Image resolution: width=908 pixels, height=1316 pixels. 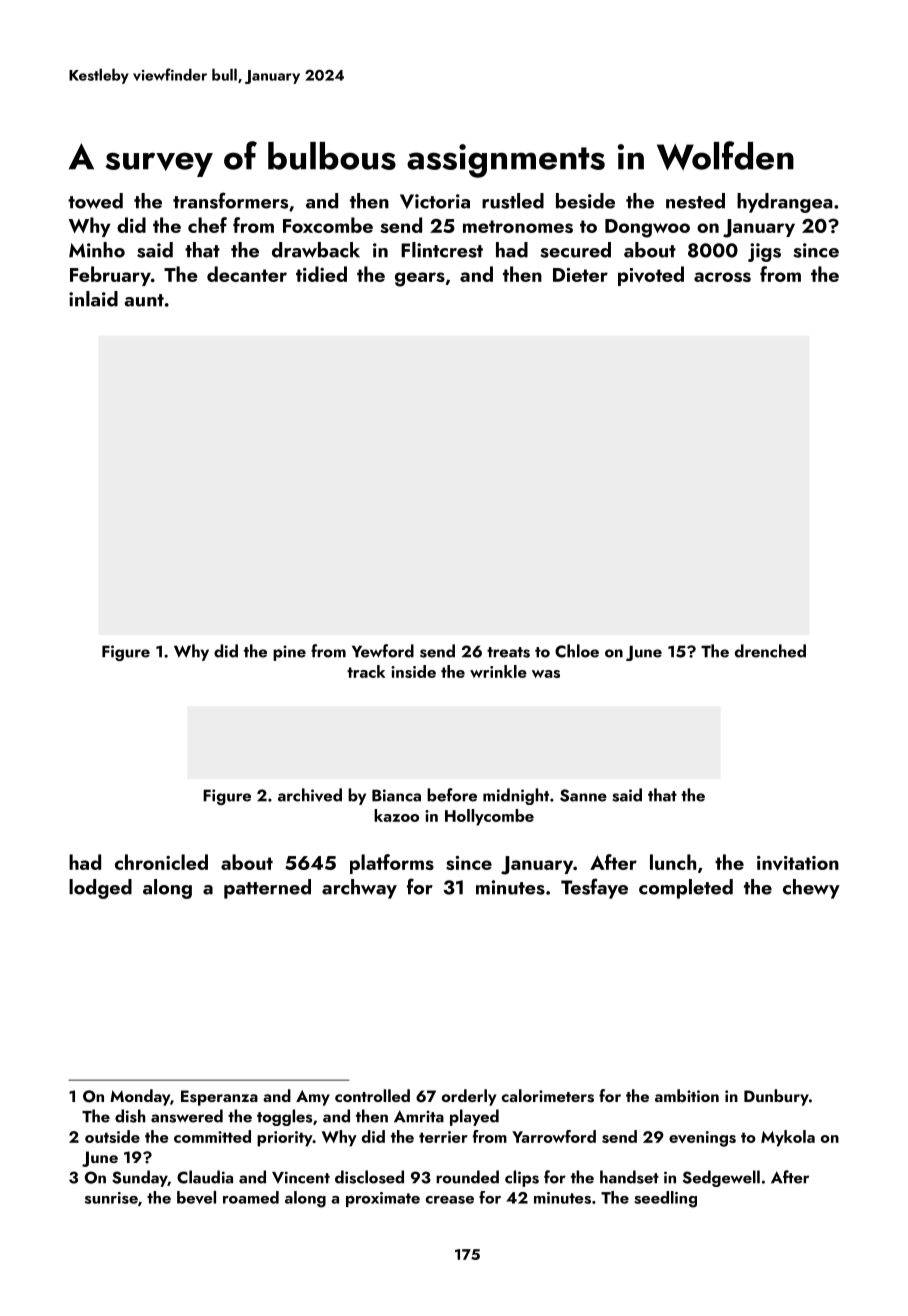 What do you see at coordinates (161, 862) in the screenshot?
I see `chronicled` at bounding box center [161, 862].
